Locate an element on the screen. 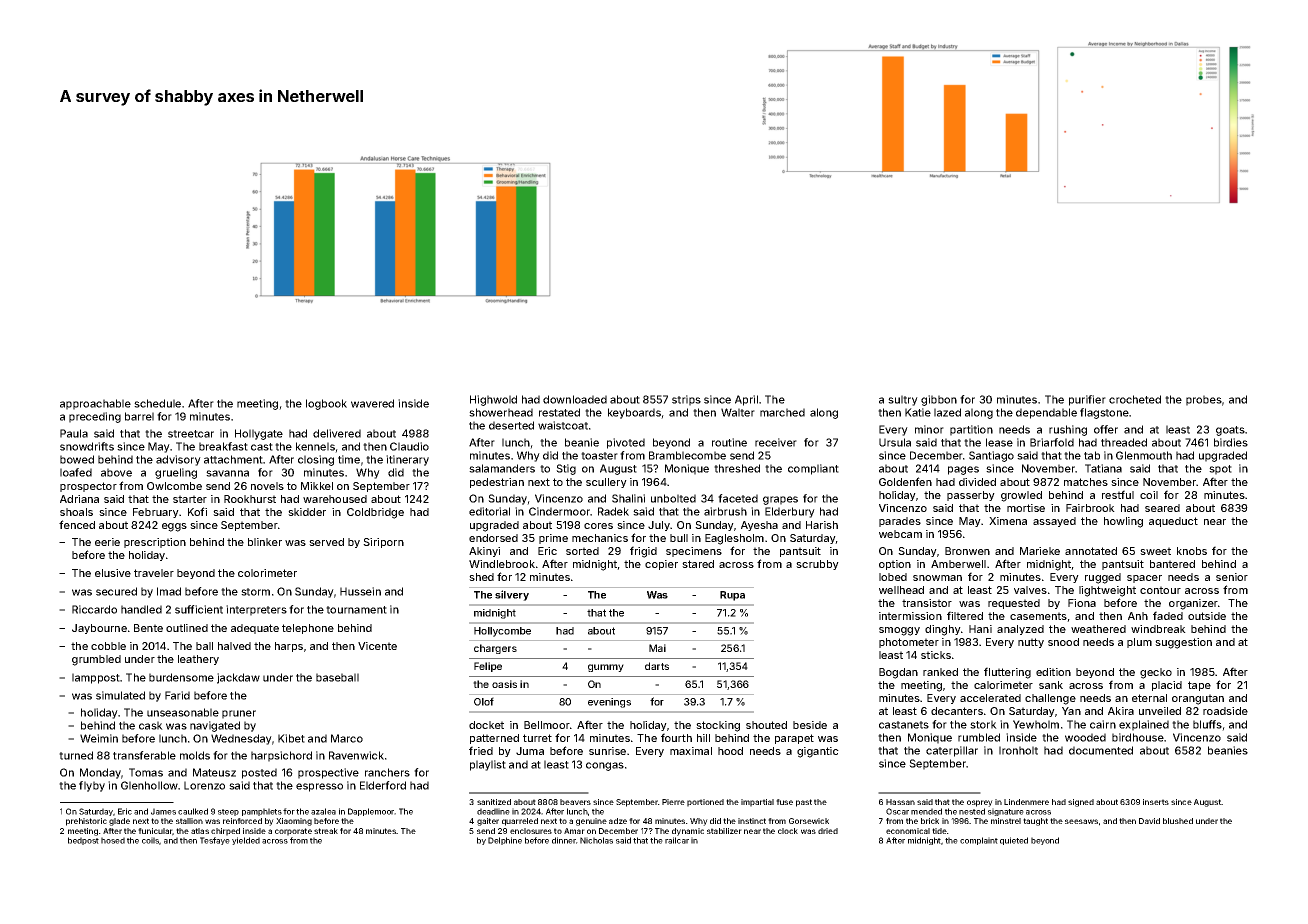 The height and width of the screenshot is (924, 1308). Ayesha is located at coordinates (759, 526).
